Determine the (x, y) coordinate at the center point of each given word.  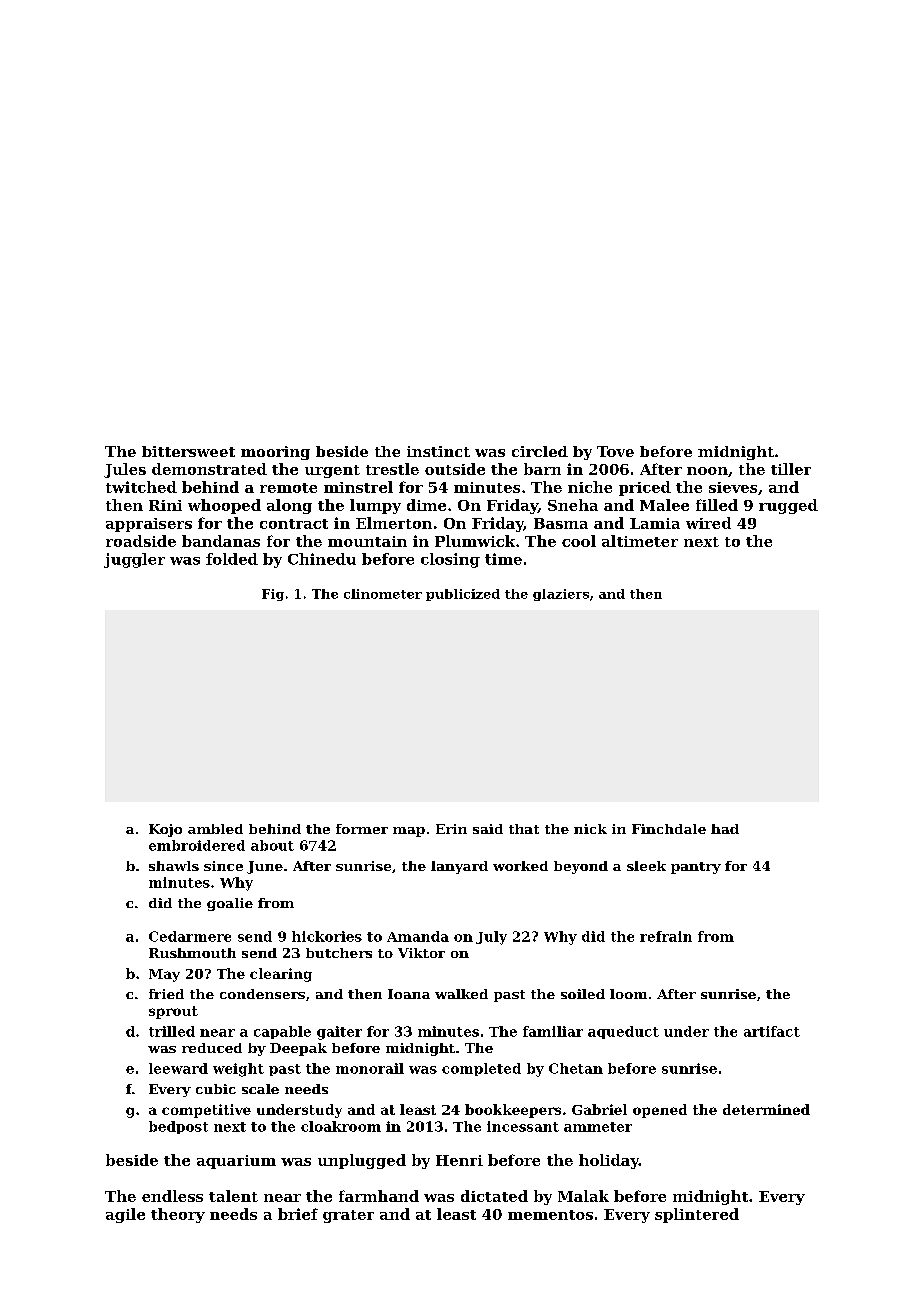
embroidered (197, 845)
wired (708, 523)
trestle (392, 469)
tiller (791, 469)
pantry (696, 868)
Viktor (421, 953)
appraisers (149, 525)
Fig (273, 595)
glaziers (561, 595)
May (164, 975)
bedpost (178, 1127)
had (725, 829)
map (409, 832)
